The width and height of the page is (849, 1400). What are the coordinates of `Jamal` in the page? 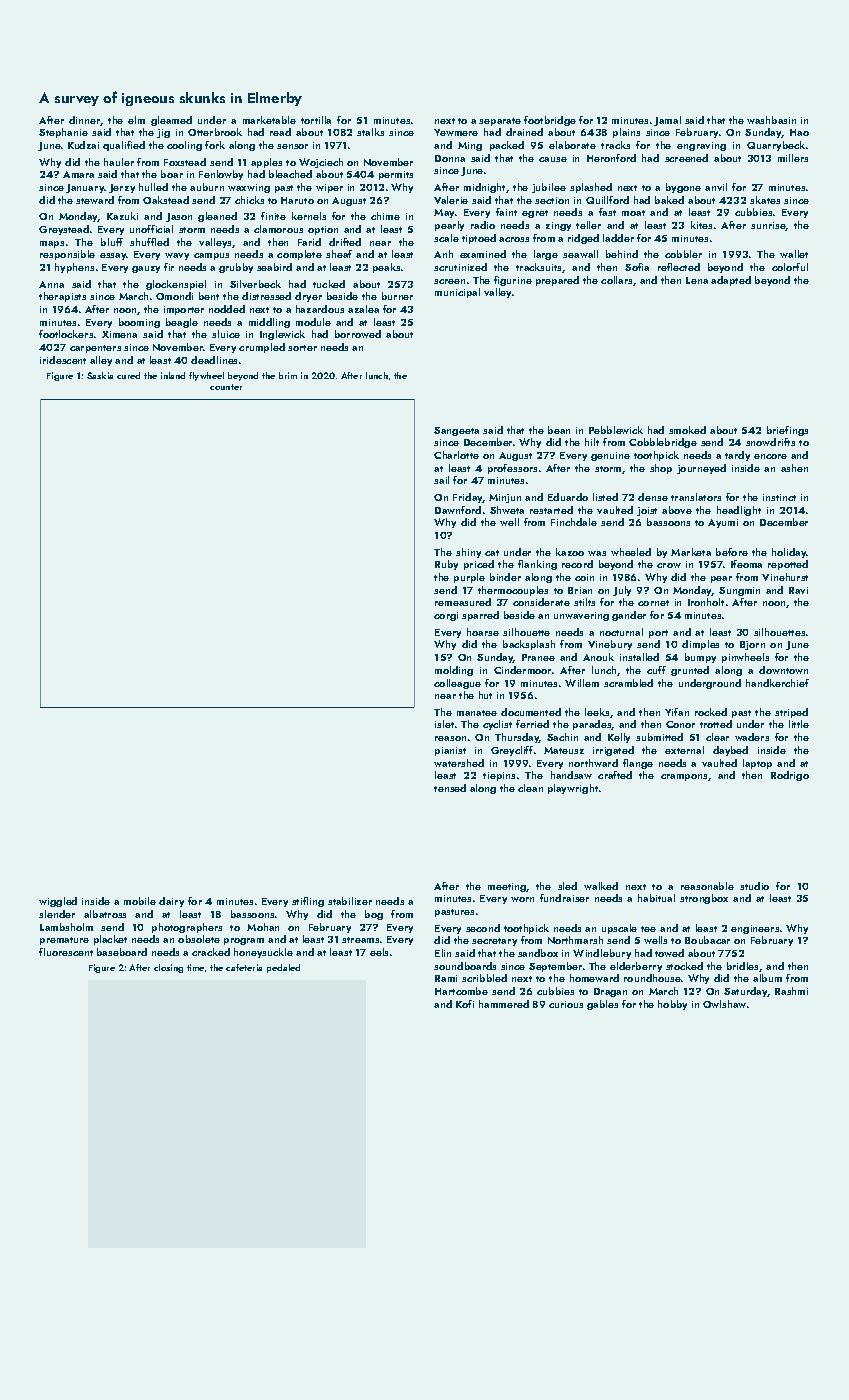 It's located at (667, 121).
